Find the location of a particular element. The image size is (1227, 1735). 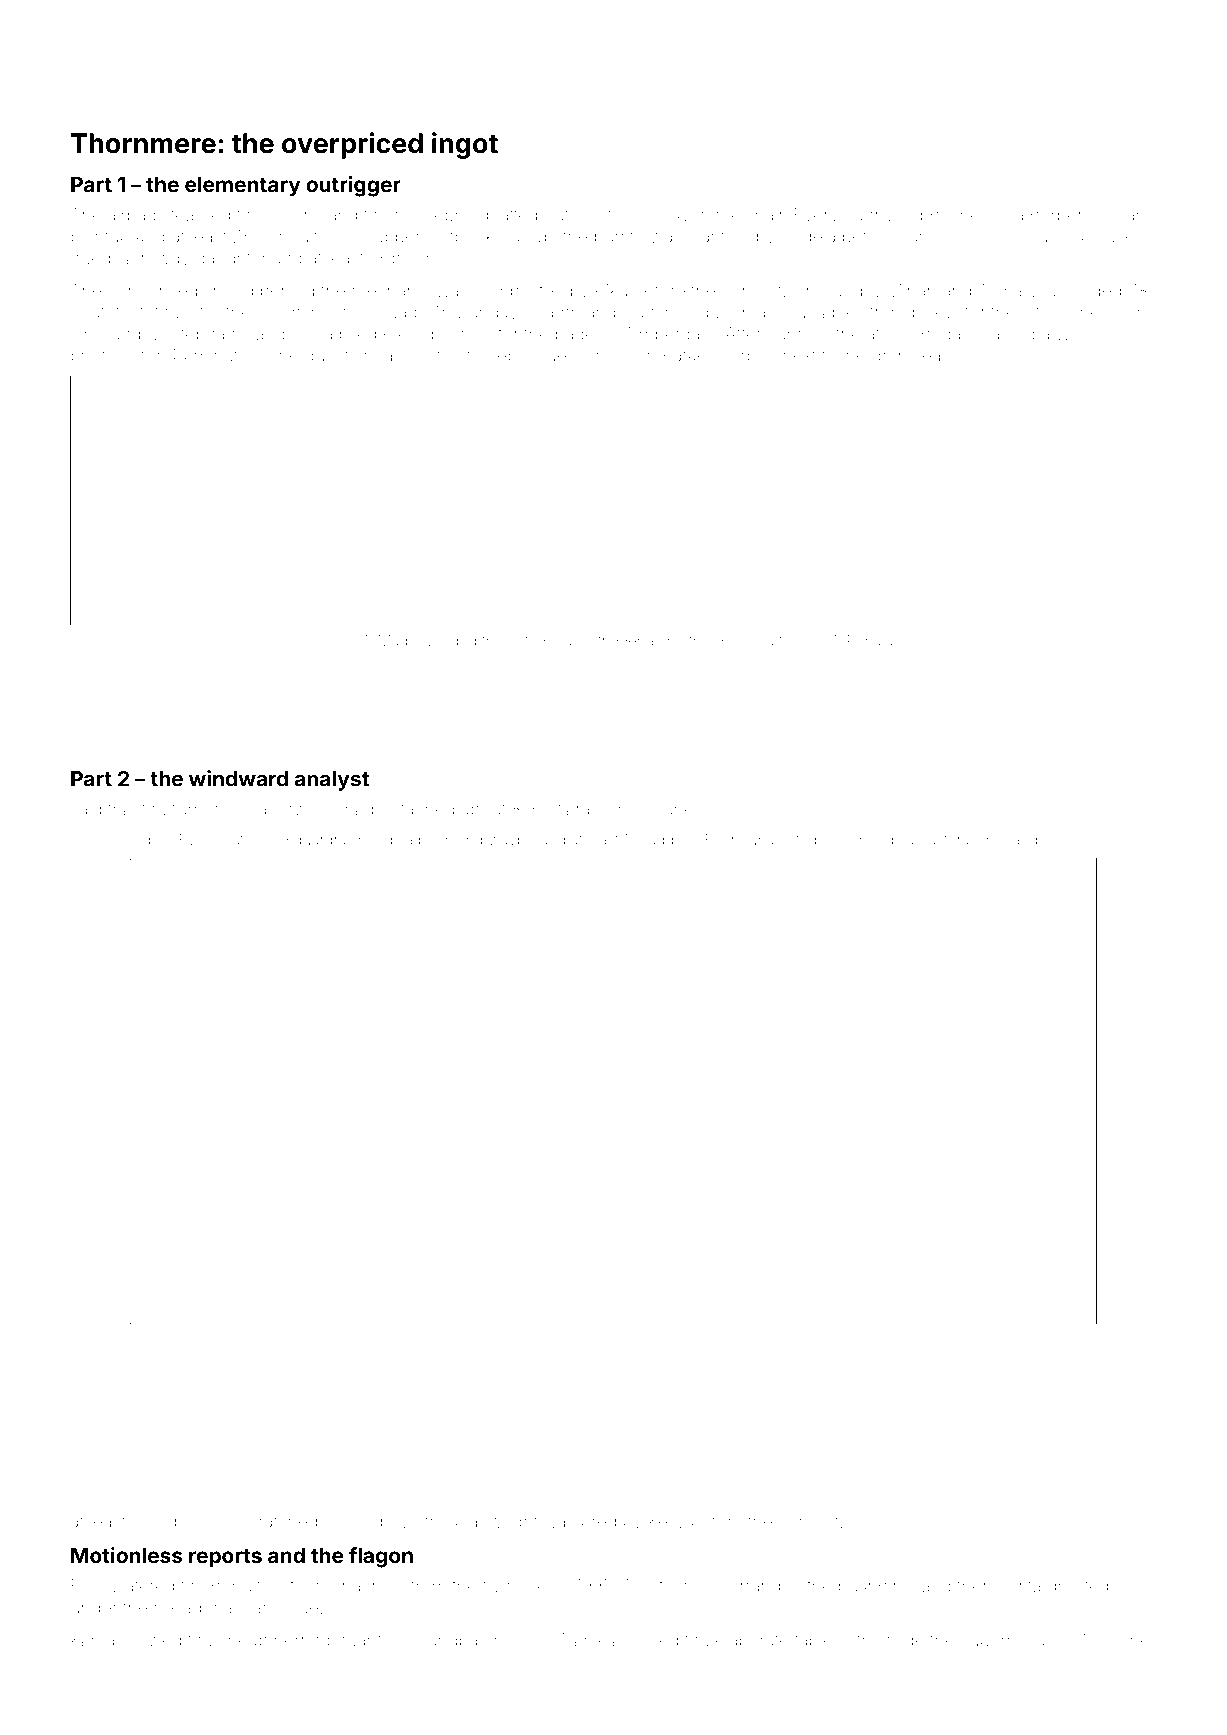

Renata is located at coordinates (870, 641).
